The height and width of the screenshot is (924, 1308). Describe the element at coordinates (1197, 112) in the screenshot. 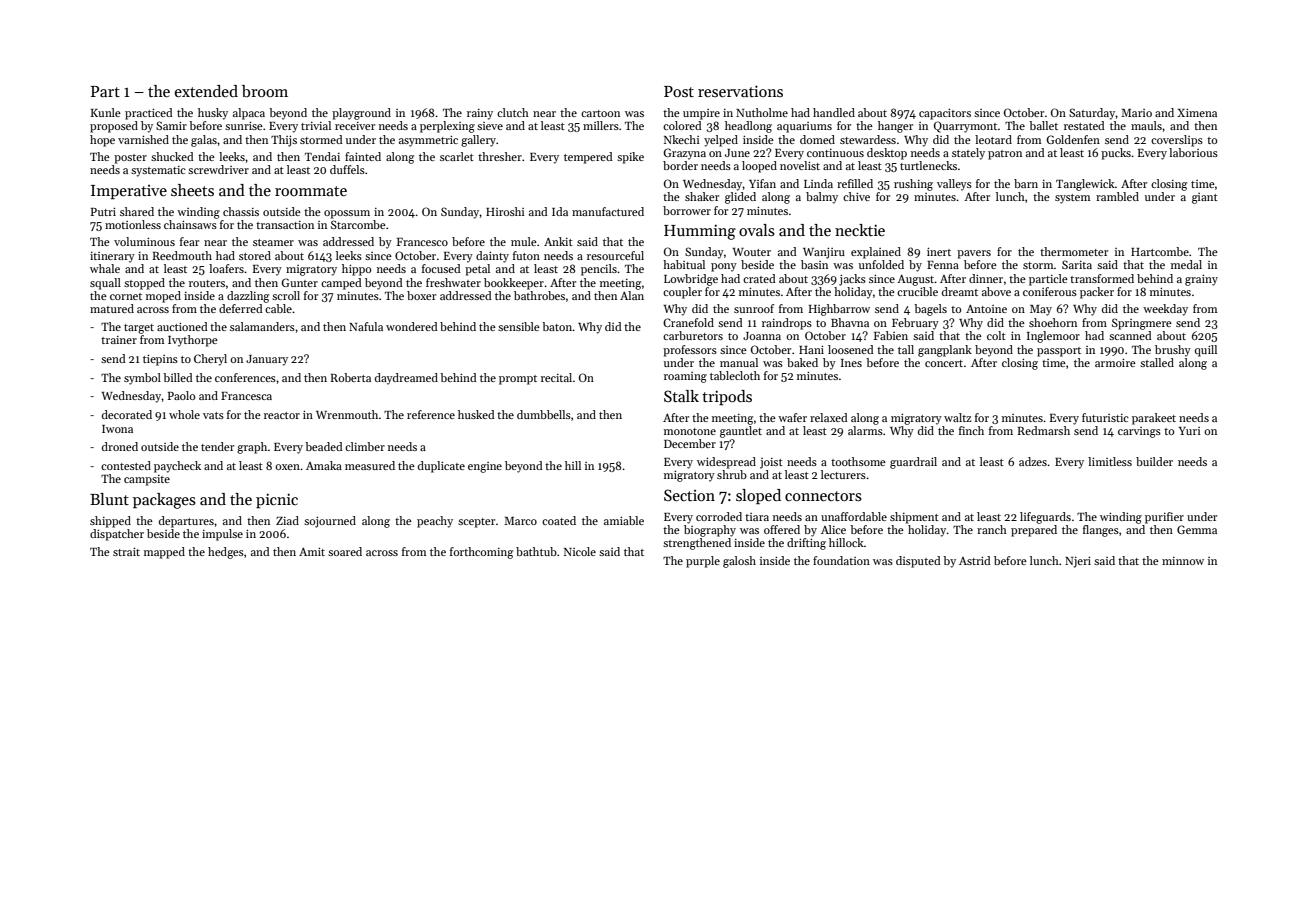

I see `Ximena` at that location.
